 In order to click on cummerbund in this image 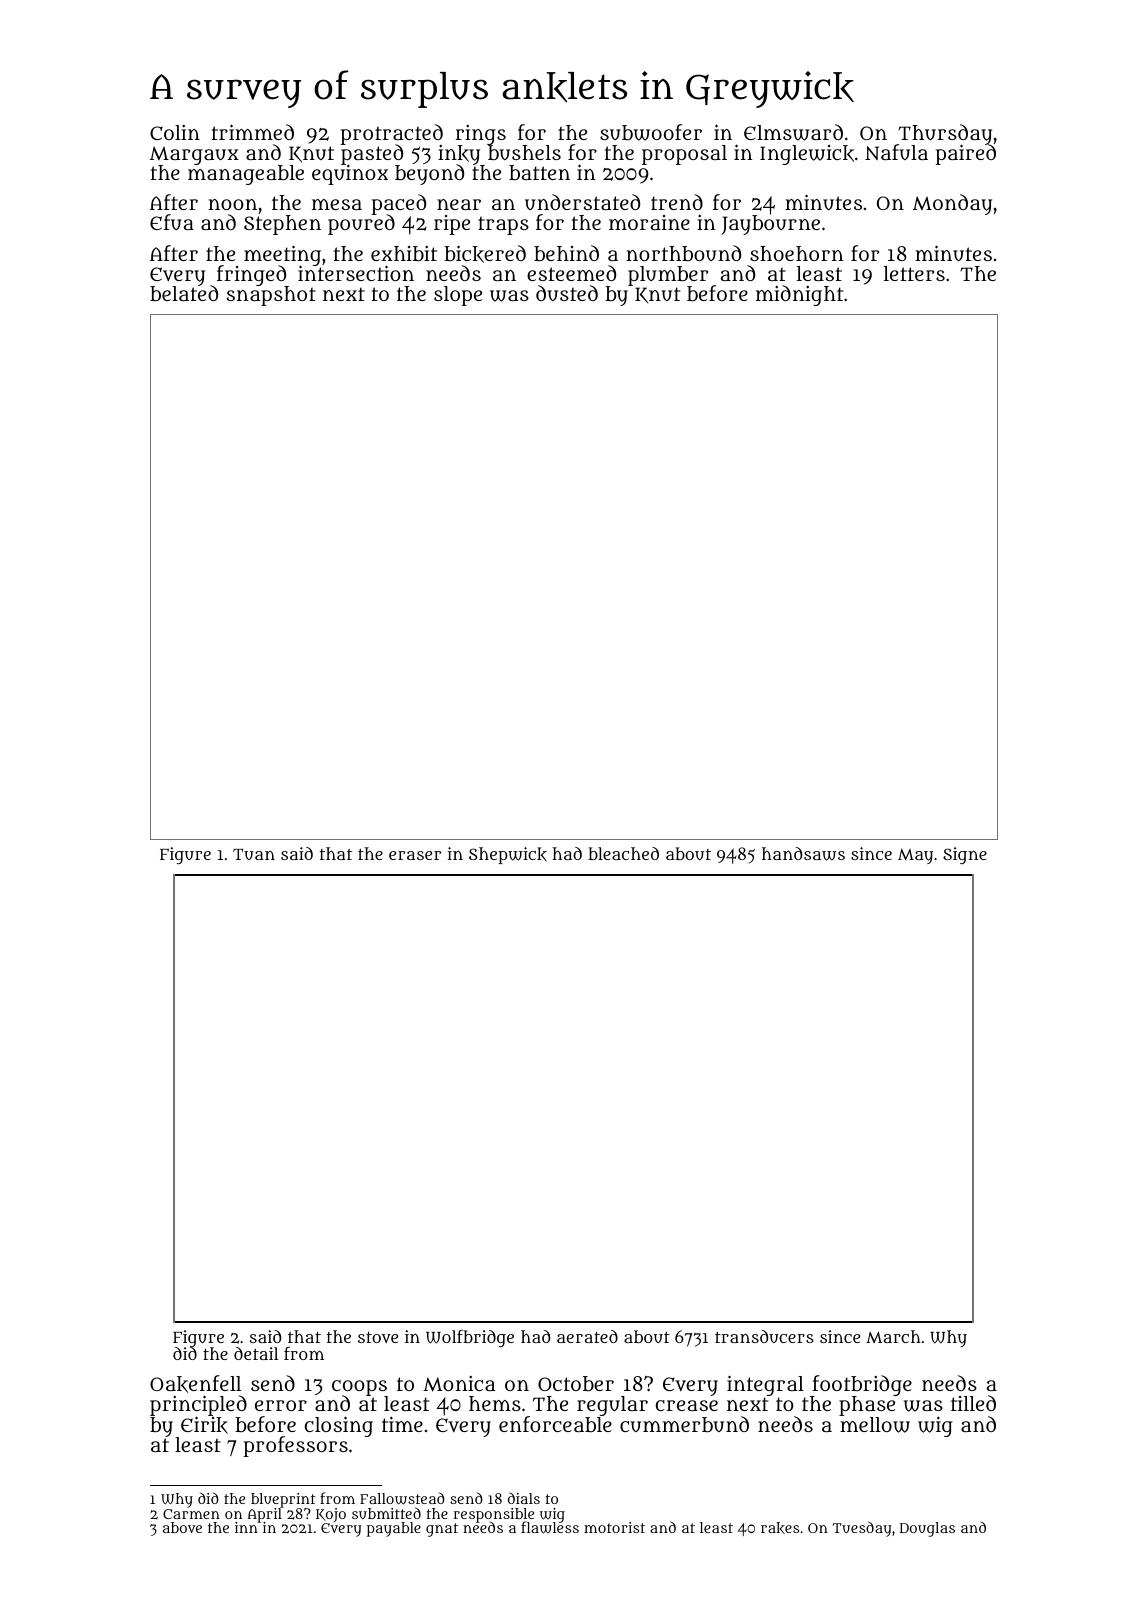, I will do `click(684, 1424)`.
